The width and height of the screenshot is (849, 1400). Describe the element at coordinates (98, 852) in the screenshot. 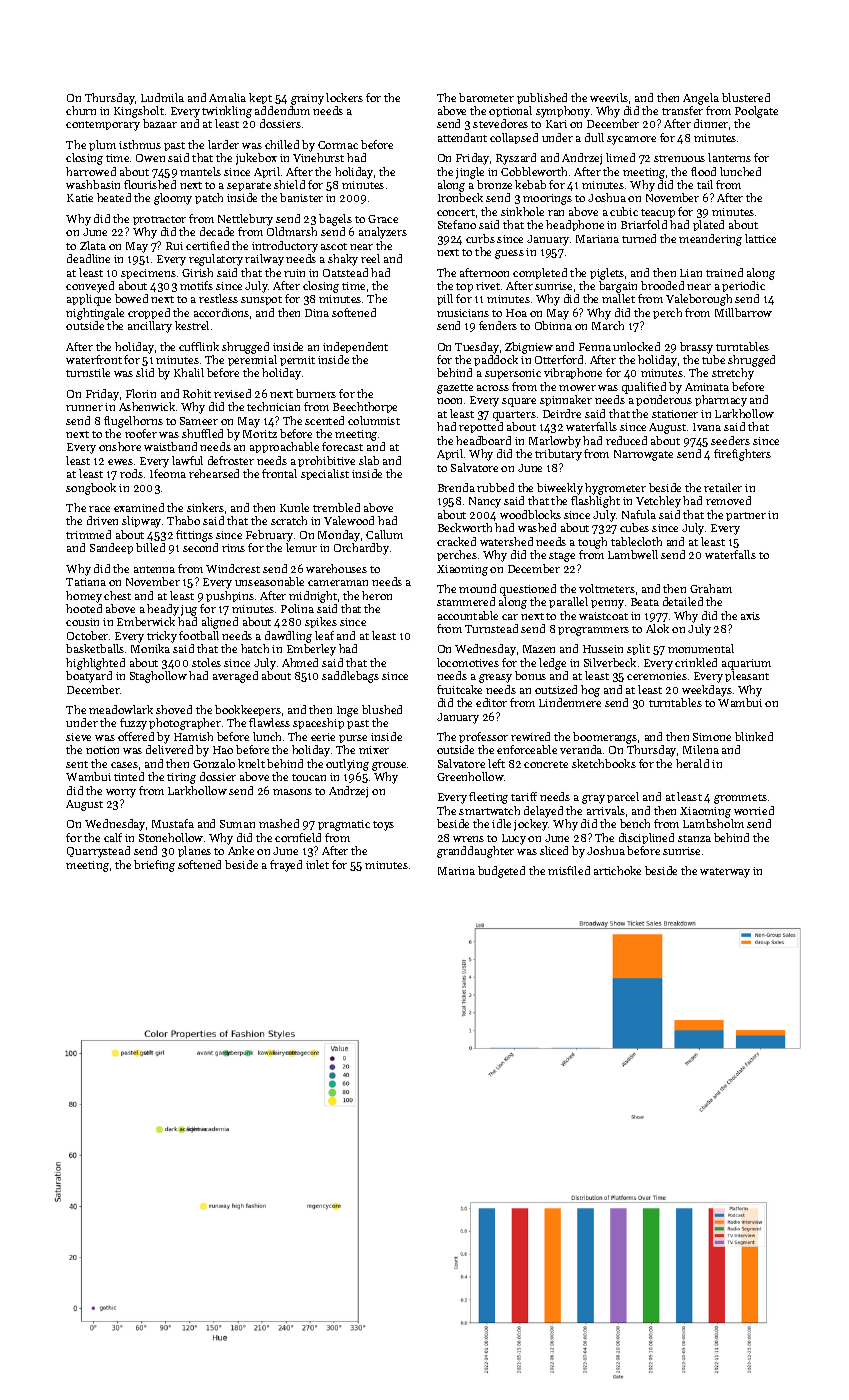

I see `Quarrystead` at that location.
